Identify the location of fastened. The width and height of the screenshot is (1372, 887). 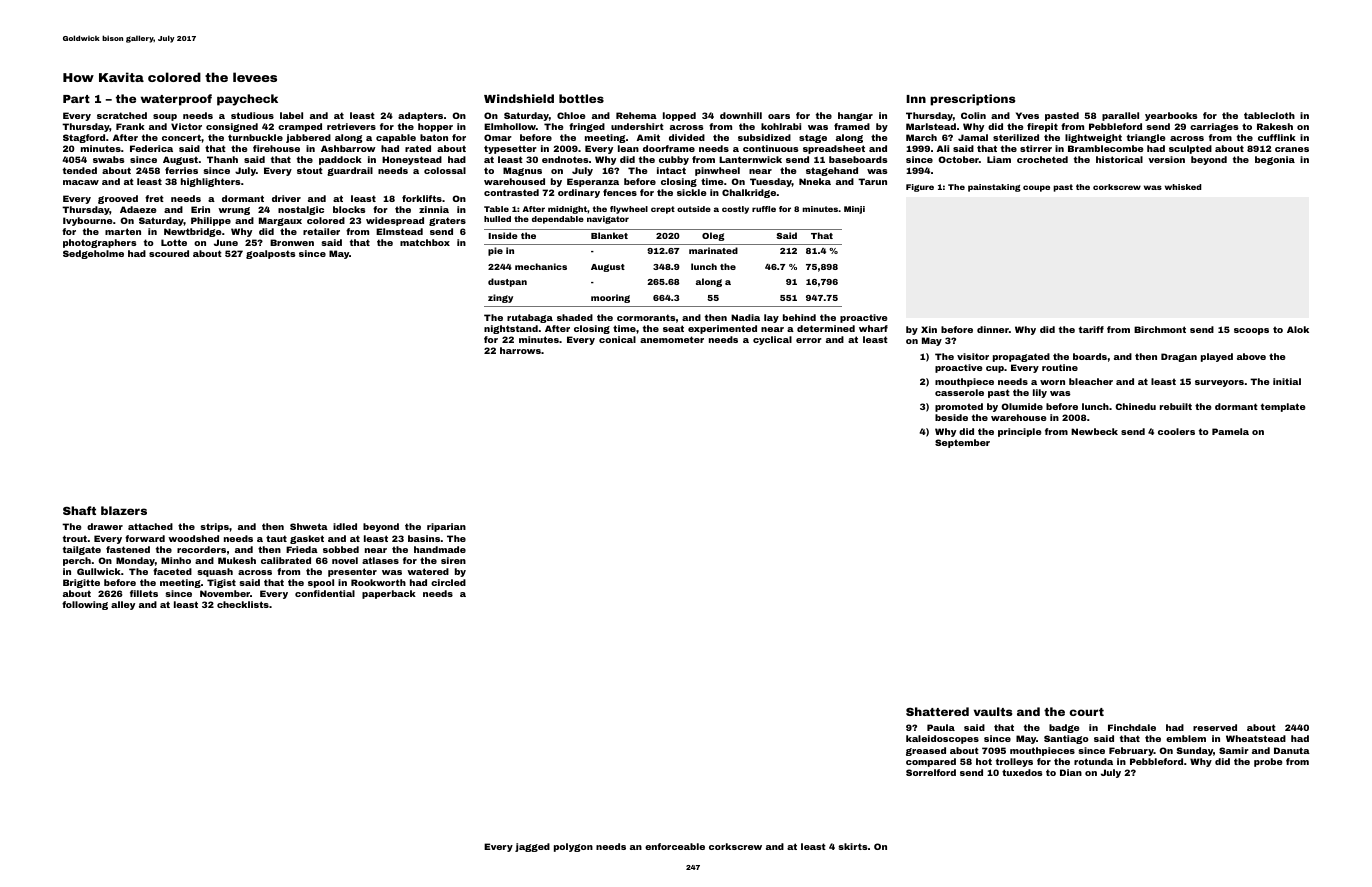
(128, 549).
